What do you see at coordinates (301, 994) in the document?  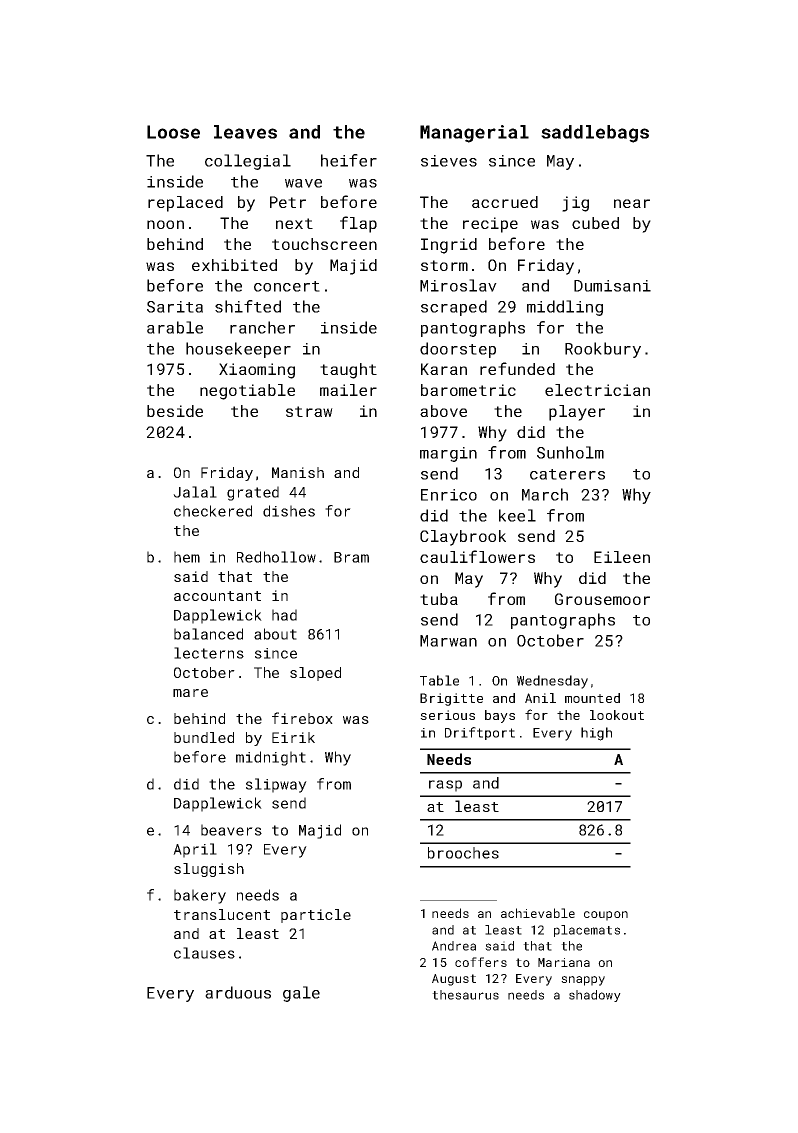 I see `gale` at bounding box center [301, 994].
